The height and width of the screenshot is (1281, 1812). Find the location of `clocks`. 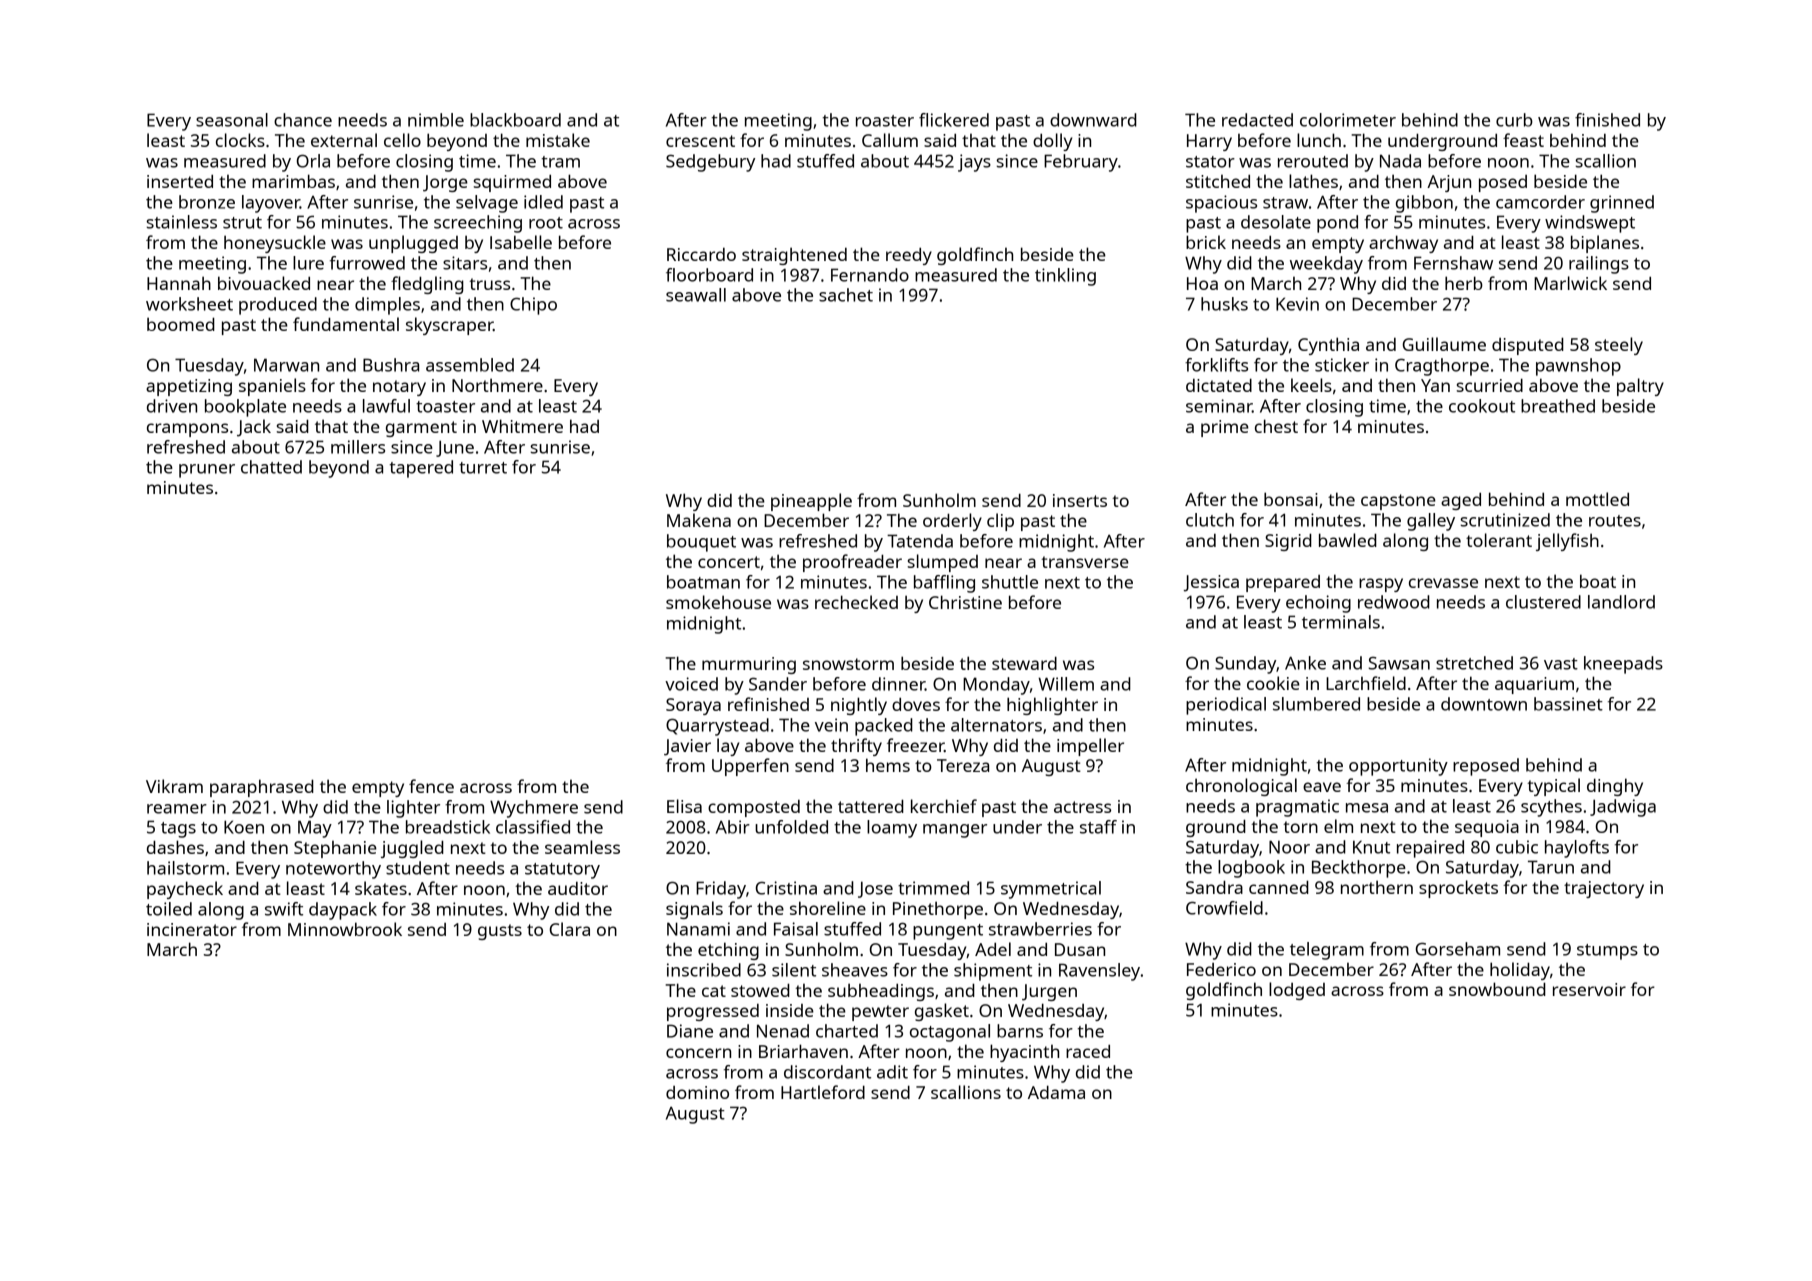

clocks is located at coordinates (240, 140).
